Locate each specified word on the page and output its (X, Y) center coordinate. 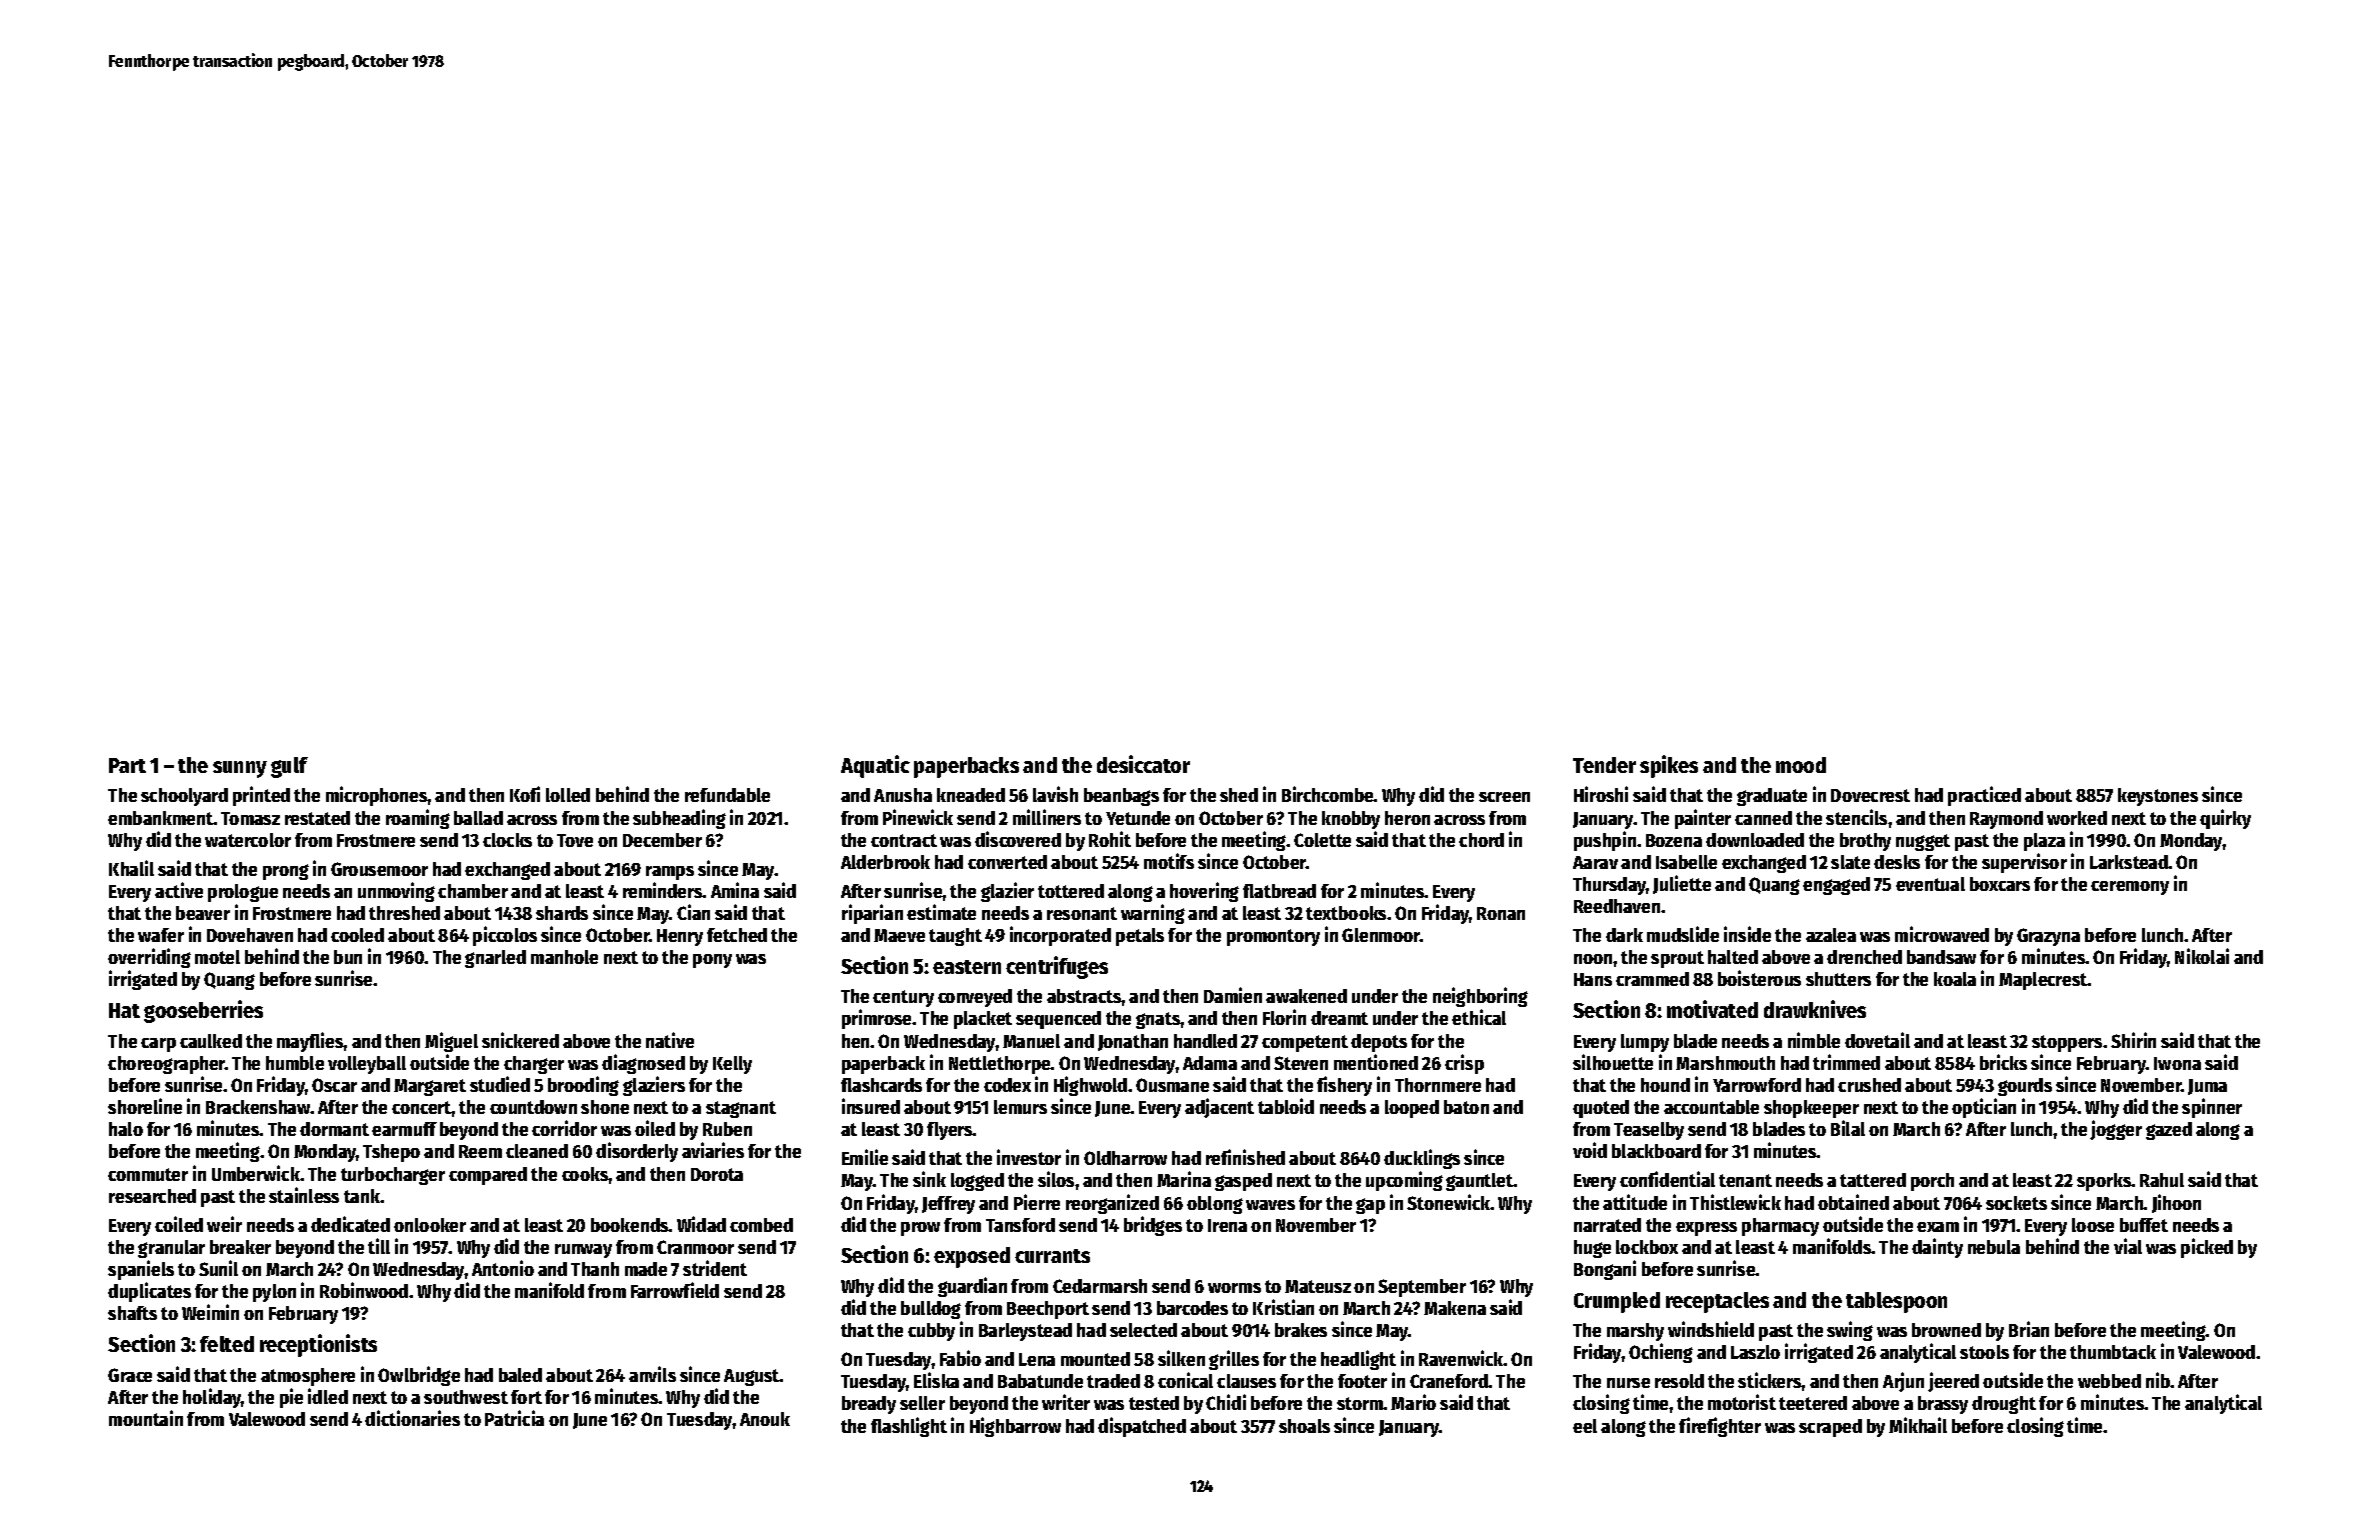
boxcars (2000, 884)
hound (1665, 1085)
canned (1763, 818)
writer (1066, 1402)
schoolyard (184, 797)
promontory (1273, 937)
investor (1029, 1157)
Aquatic (875, 766)
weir (224, 1224)
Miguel (451, 1042)
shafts (132, 1313)
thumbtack (2113, 1352)
